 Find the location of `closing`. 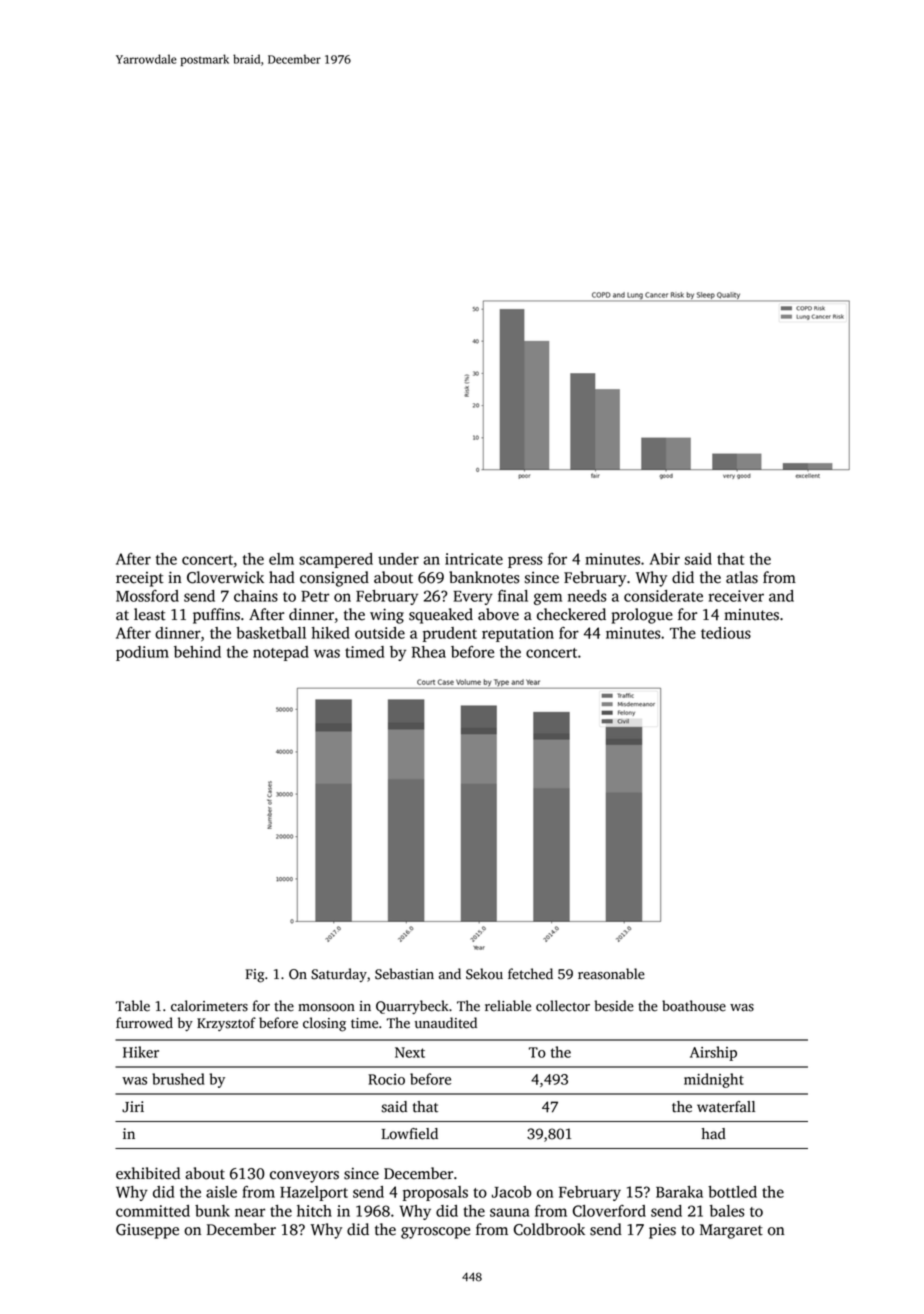

closing is located at coordinates (324, 1024).
